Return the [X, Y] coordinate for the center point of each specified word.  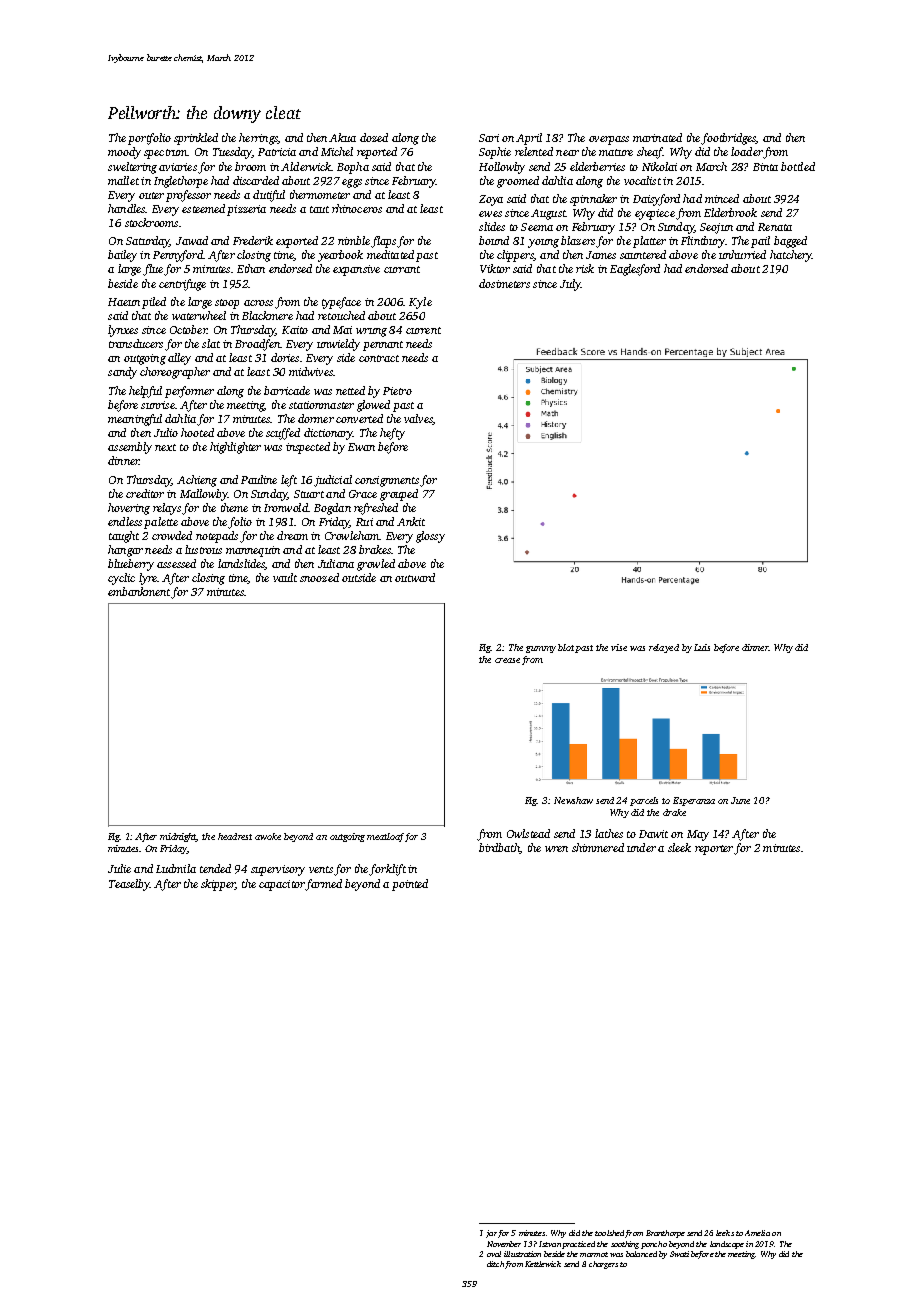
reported [377, 153]
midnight [178, 837]
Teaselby [129, 885]
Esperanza [694, 801]
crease [507, 660]
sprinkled [196, 139]
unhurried [742, 254]
